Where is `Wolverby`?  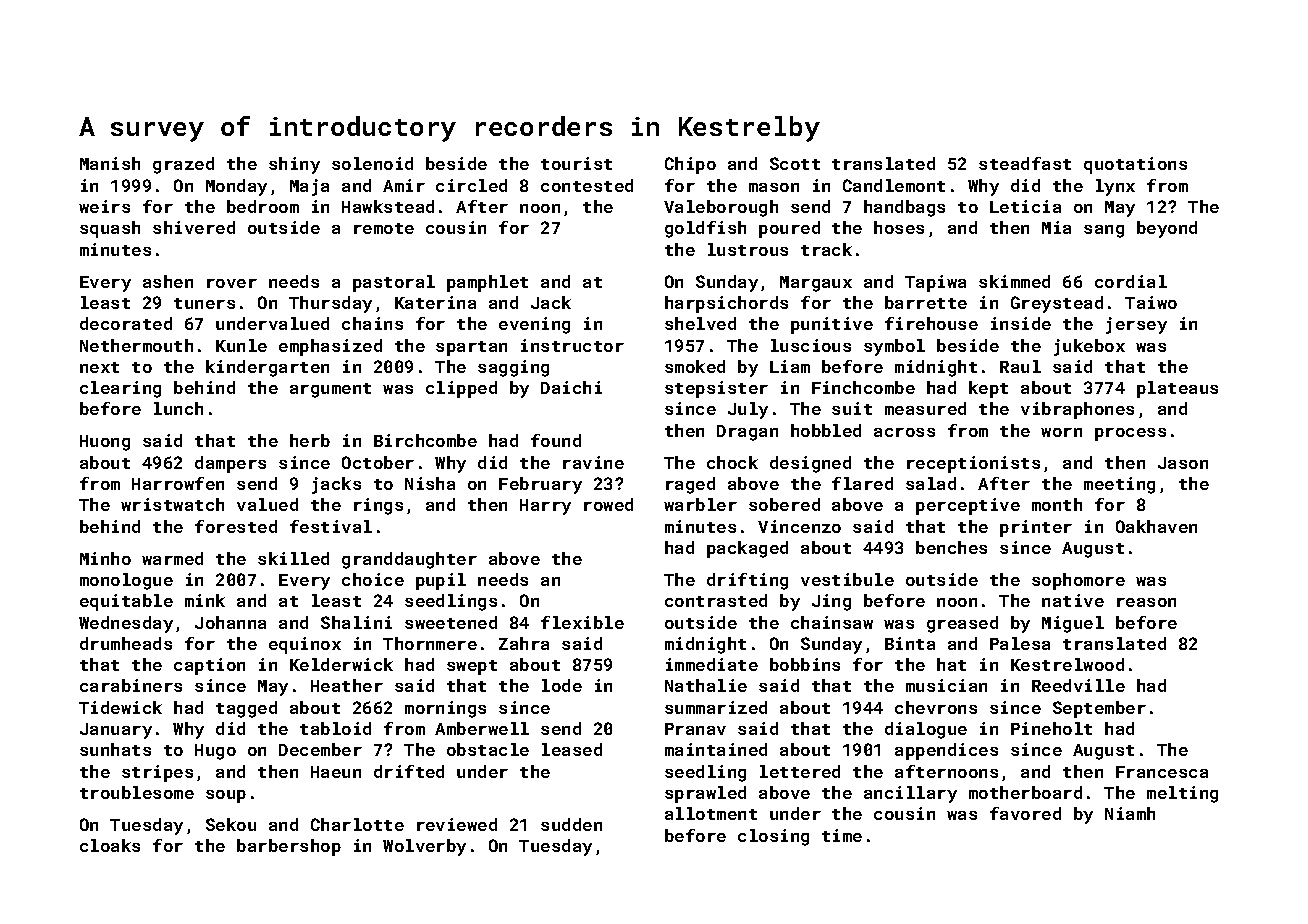 Wolverby is located at coordinates (424, 847).
